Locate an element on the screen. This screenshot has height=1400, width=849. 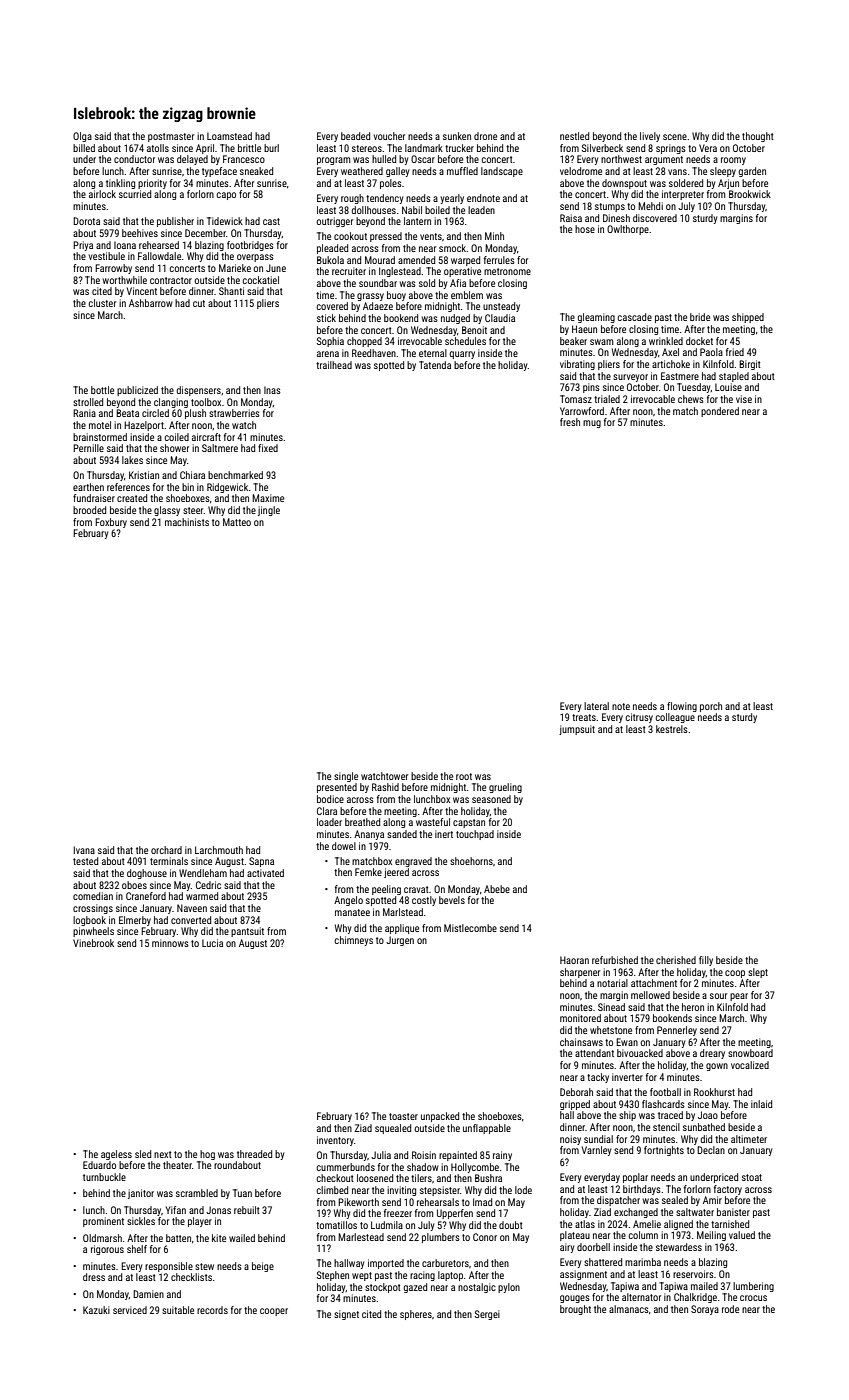
Tatenda is located at coordinates (435, 365).
